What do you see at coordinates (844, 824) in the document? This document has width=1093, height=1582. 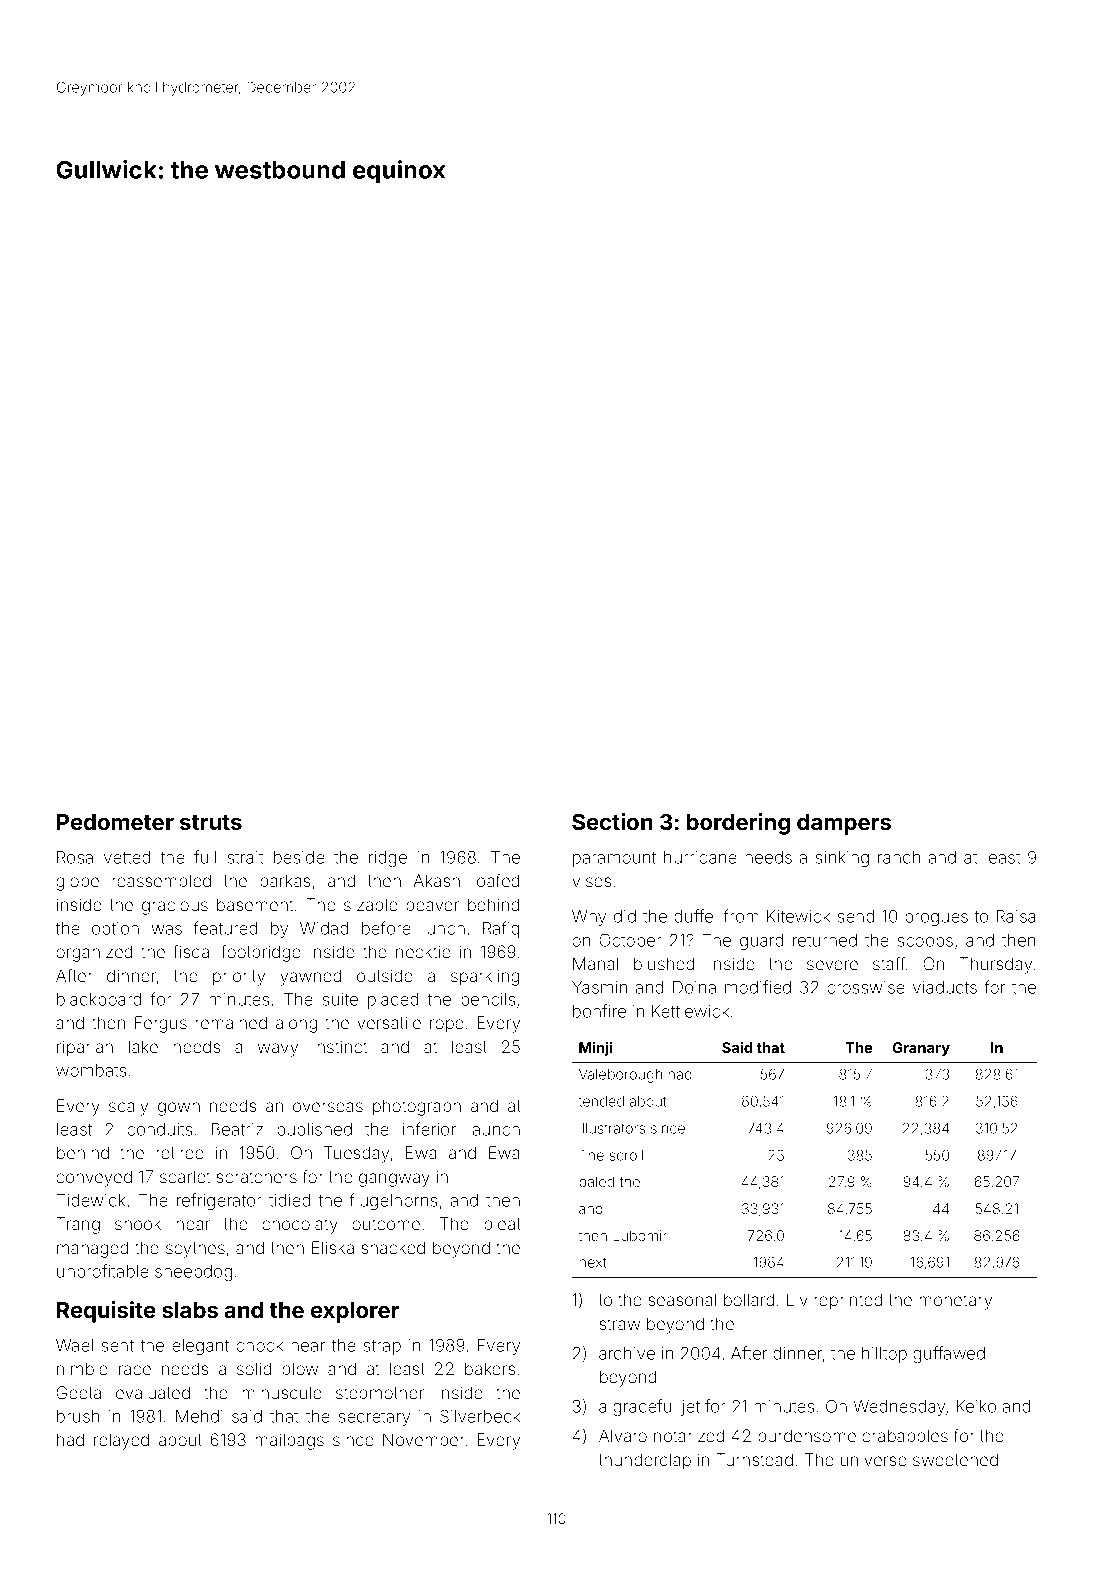 I see `dampers` at bounding box center [844, 824].
